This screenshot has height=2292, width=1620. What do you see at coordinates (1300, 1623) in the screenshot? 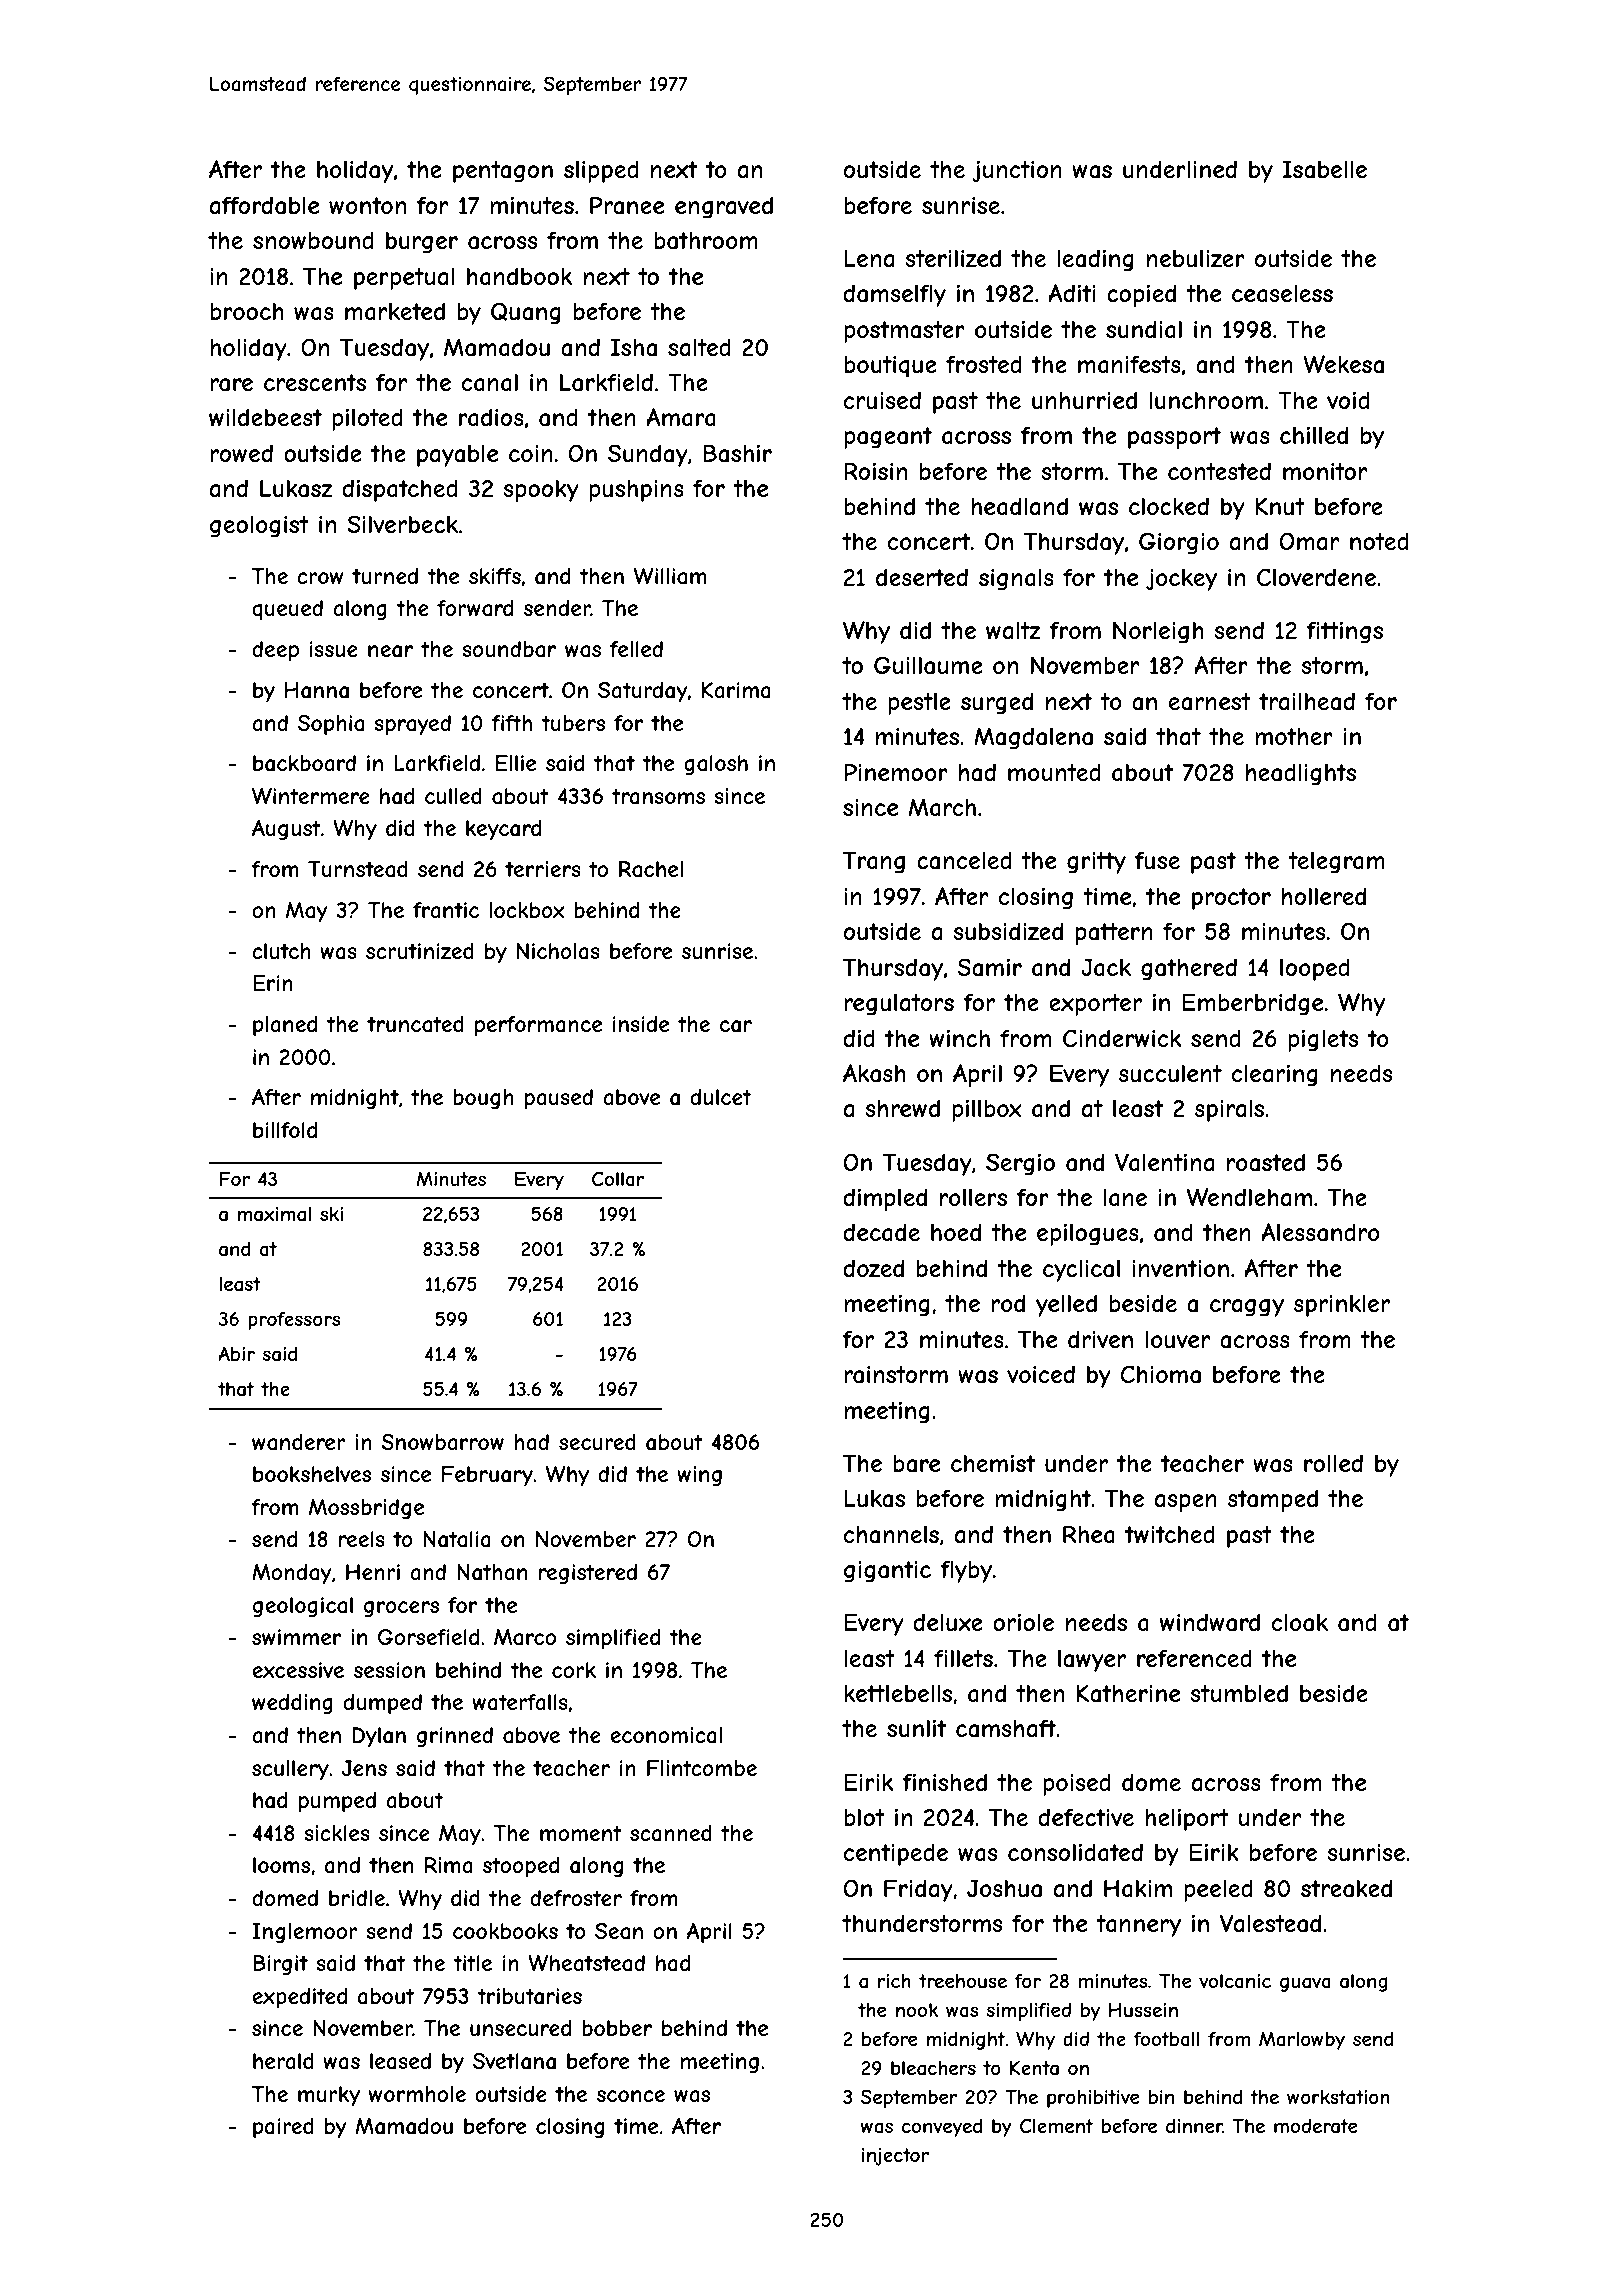
I see `cloak` at bounding box center [1300, 1623].
